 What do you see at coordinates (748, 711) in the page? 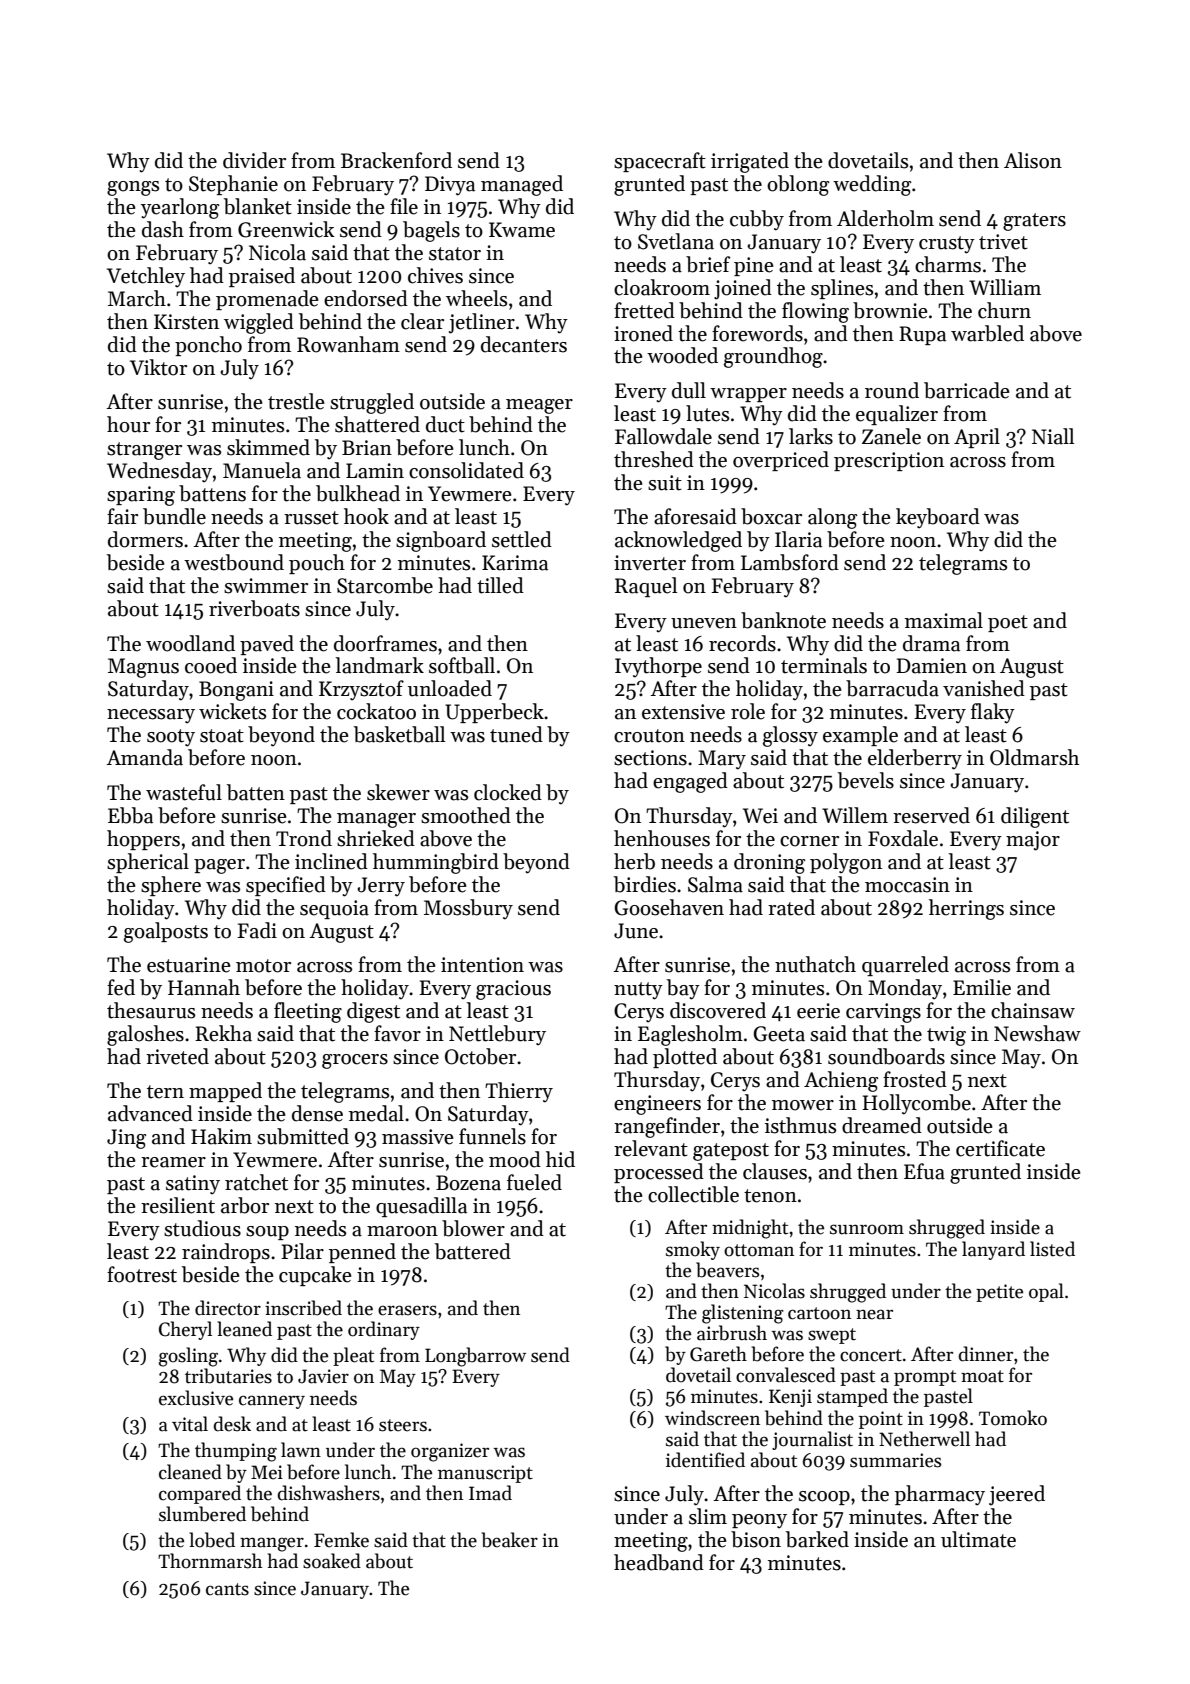
I see `role` at bounding box center [748, 711].
